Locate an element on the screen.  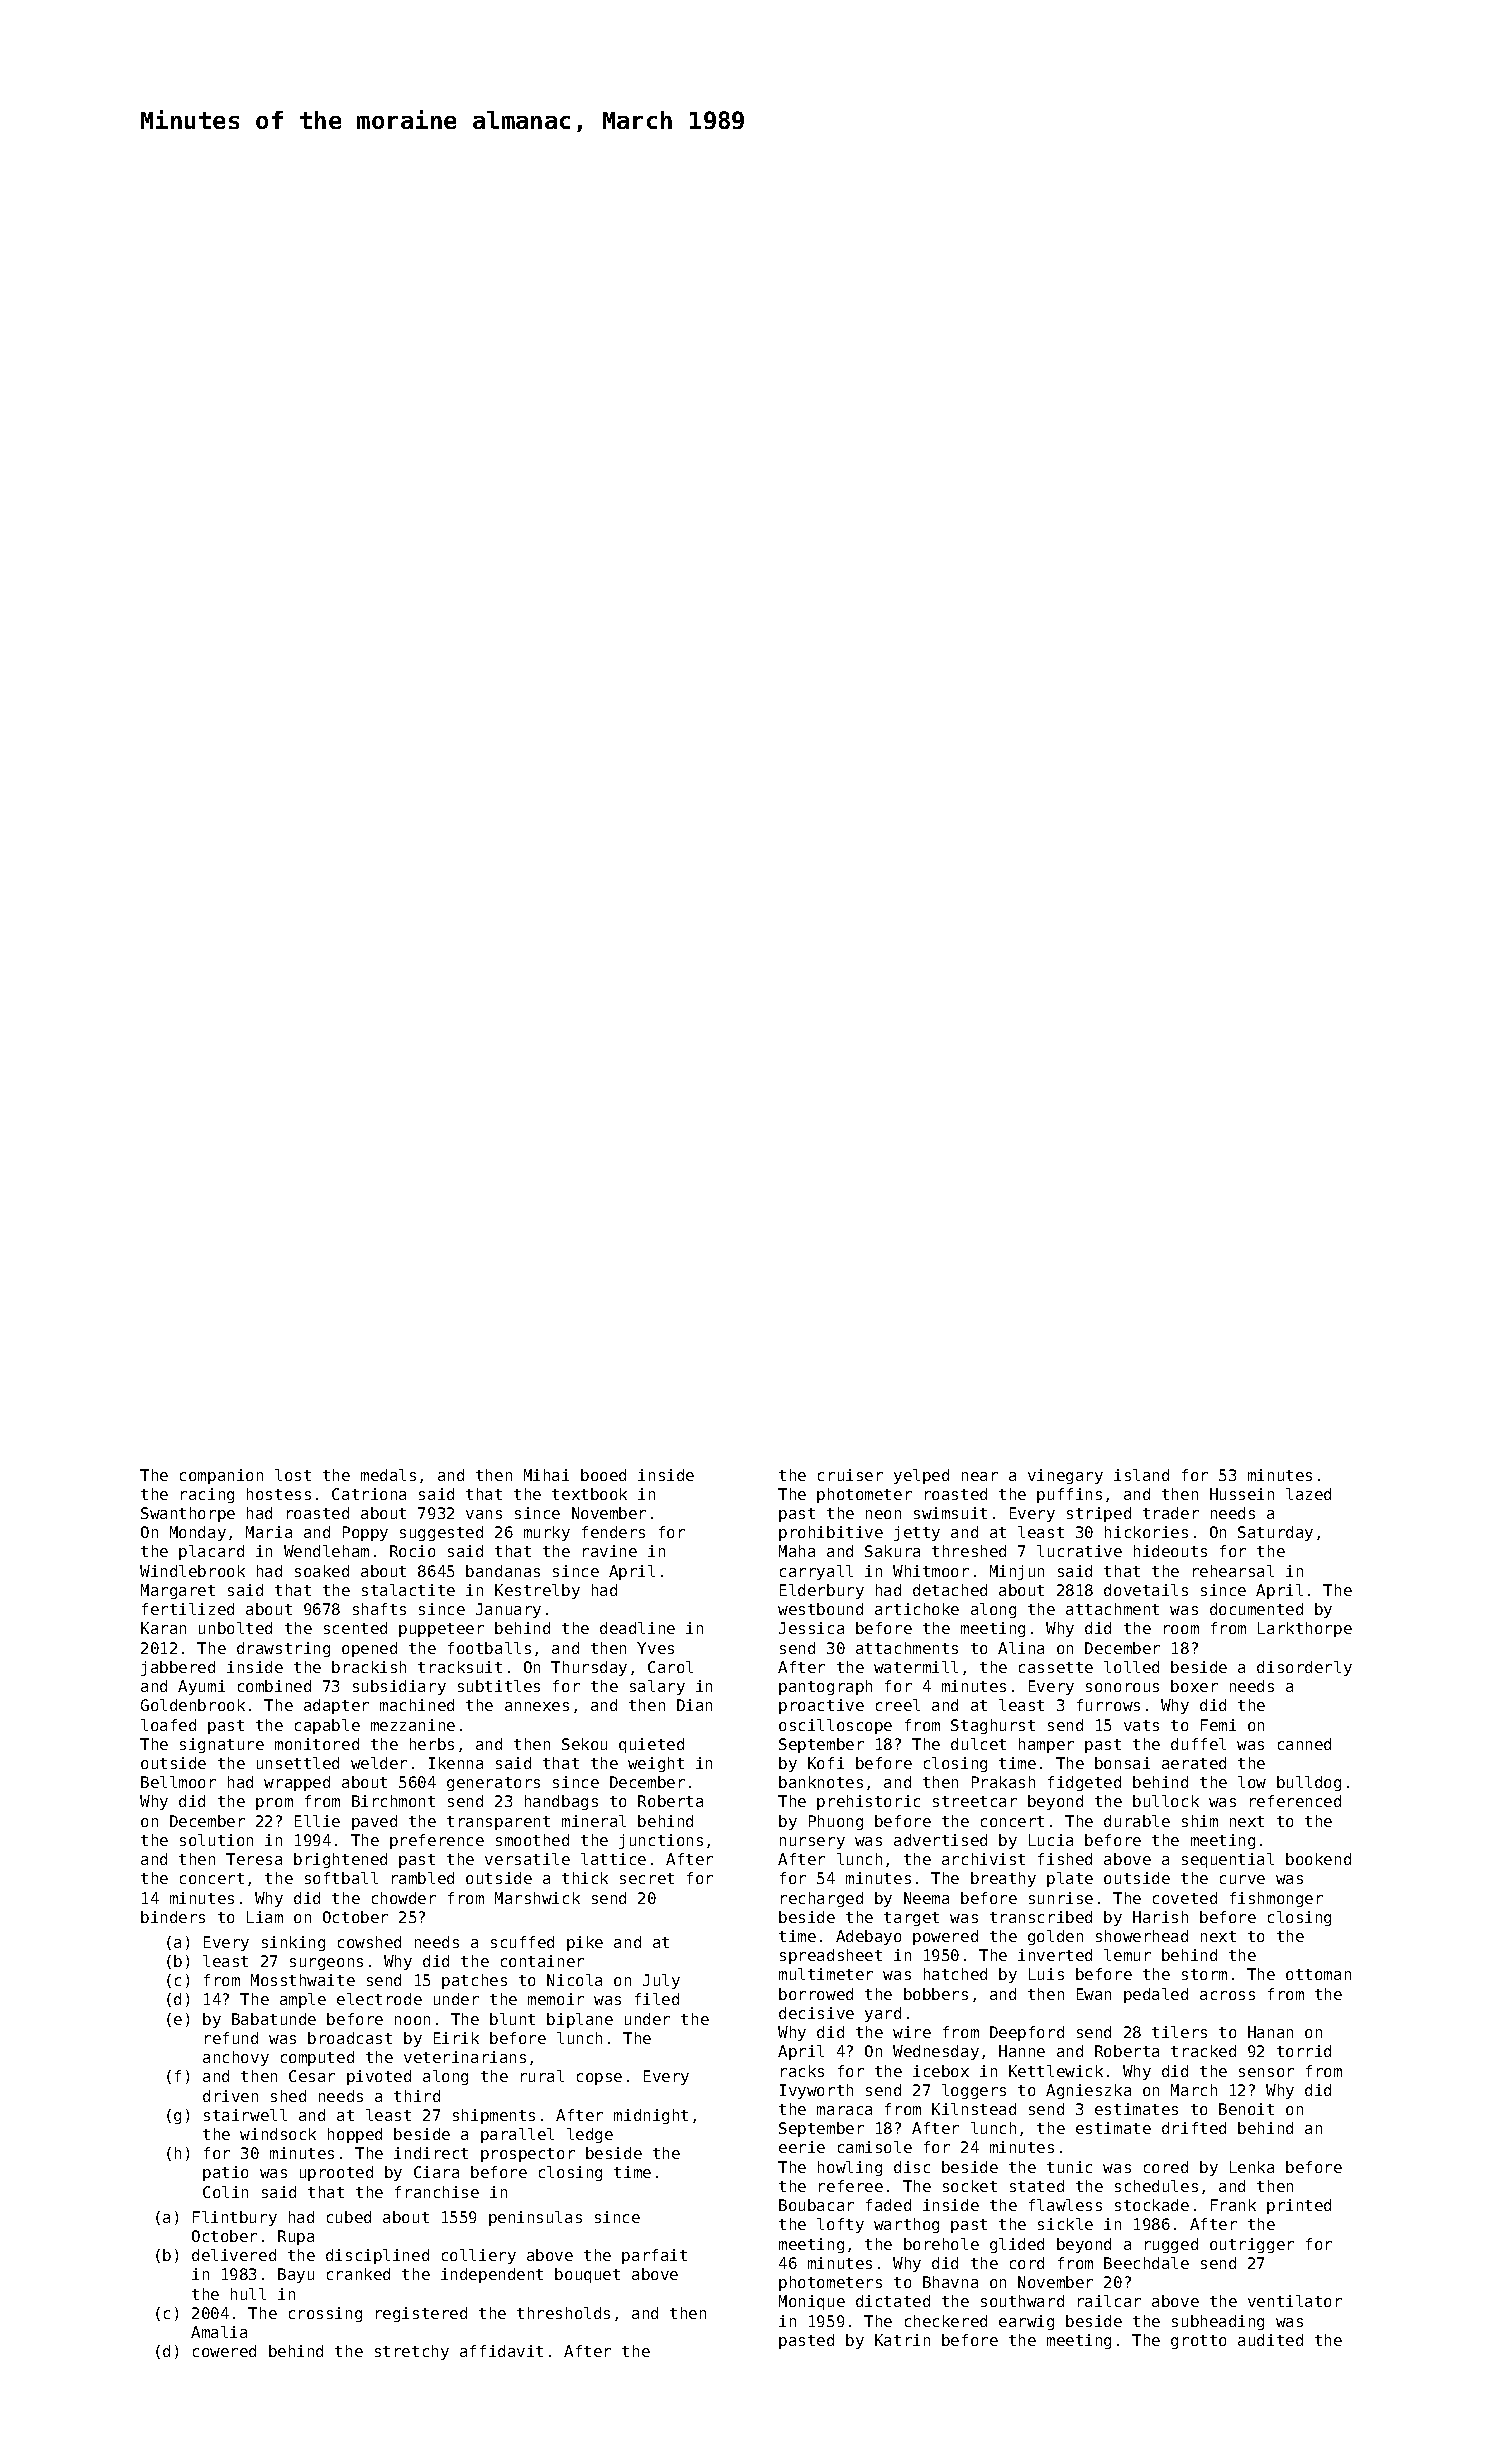
decisive is located at coordinates (816, 2013).
